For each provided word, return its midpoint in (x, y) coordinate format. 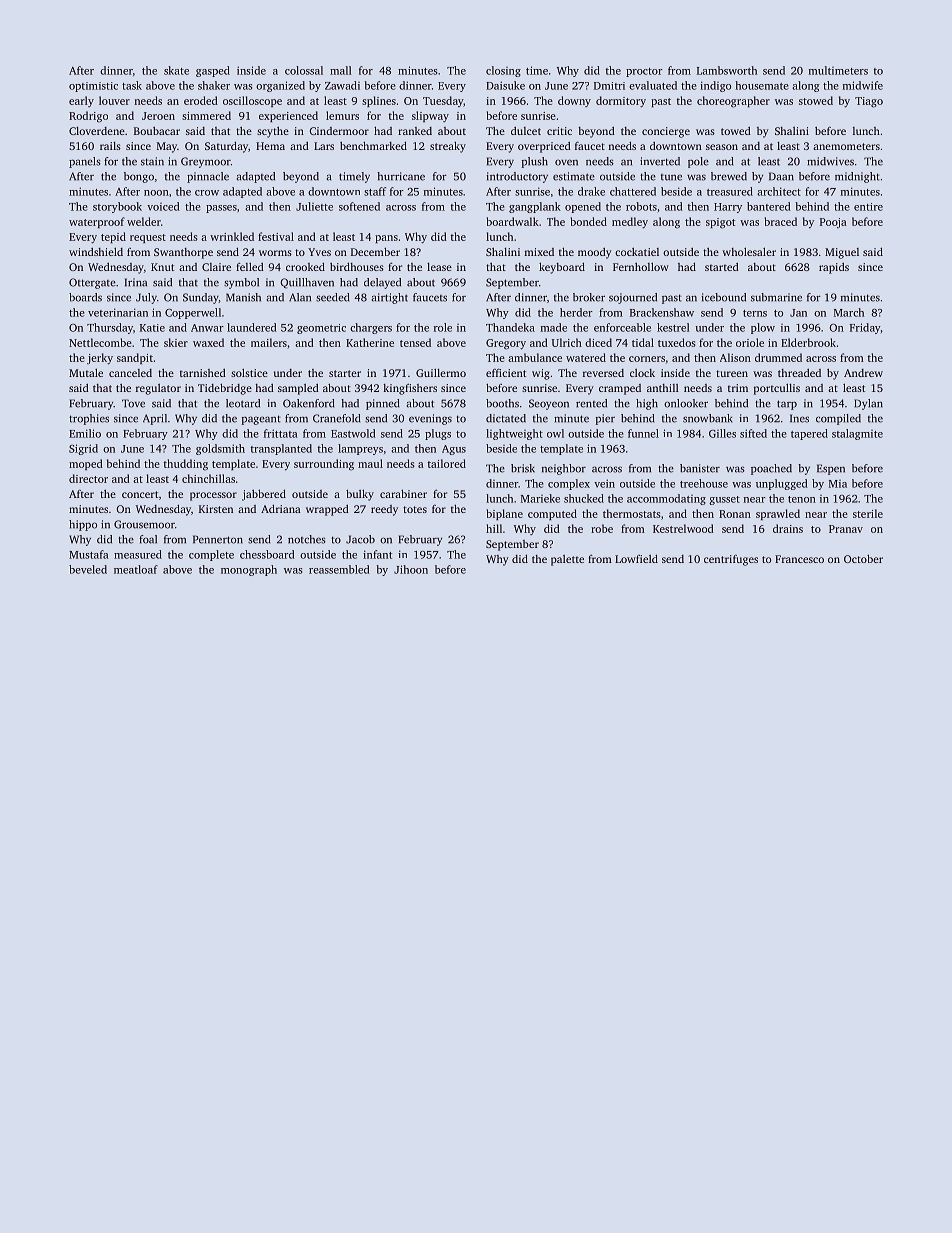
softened (359, 206)
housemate (762, 85)
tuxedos (677, 342)
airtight (389, 298)
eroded (201, 100)
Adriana (281, 508)
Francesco (799, 559)
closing (503, 71)
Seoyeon (549, 404)
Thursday (110, 328)
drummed (778, 357)
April (155, 419)
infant (377, 554)
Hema (270, 146)
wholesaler (749, 251)
